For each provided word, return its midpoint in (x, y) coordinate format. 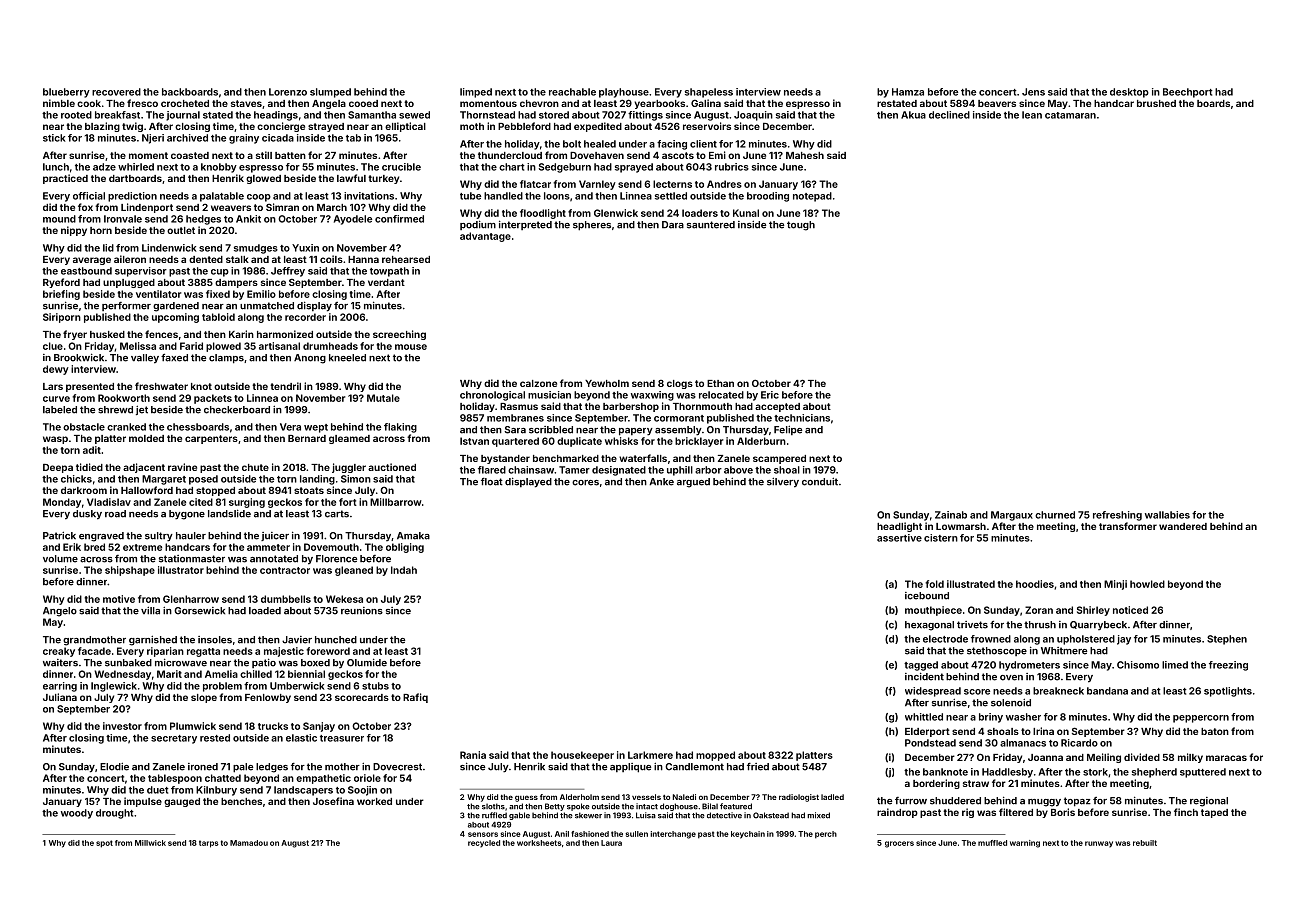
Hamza (908, 92)
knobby (219, 168)
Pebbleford (524, 126)
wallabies (1167, 515)
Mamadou (249, 843)
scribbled (551, 430)
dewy (56, 370)
